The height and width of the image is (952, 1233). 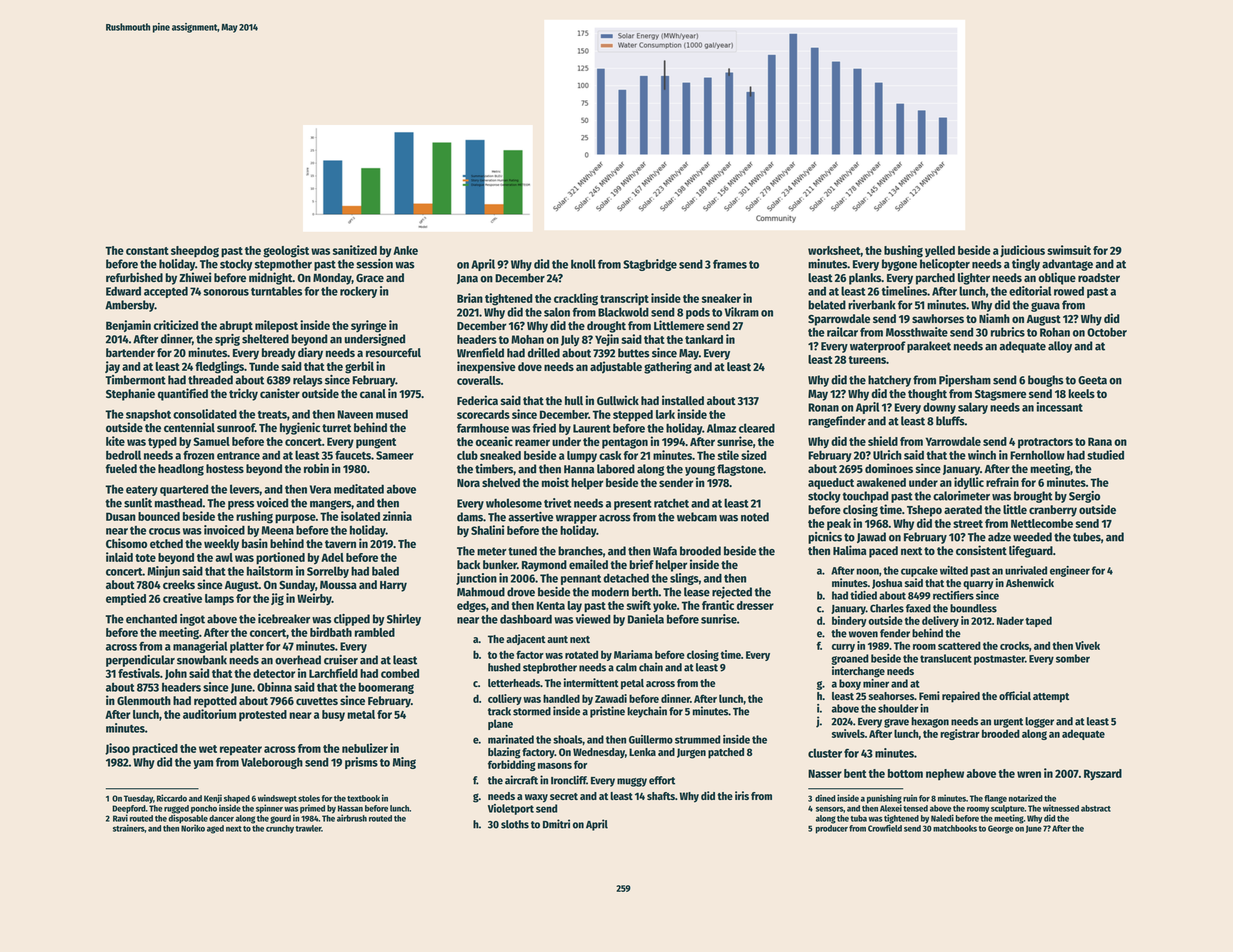 What do you see at coordinates (280, 558) in the image?
I see `portioned` at bounding box center [280, 558].
